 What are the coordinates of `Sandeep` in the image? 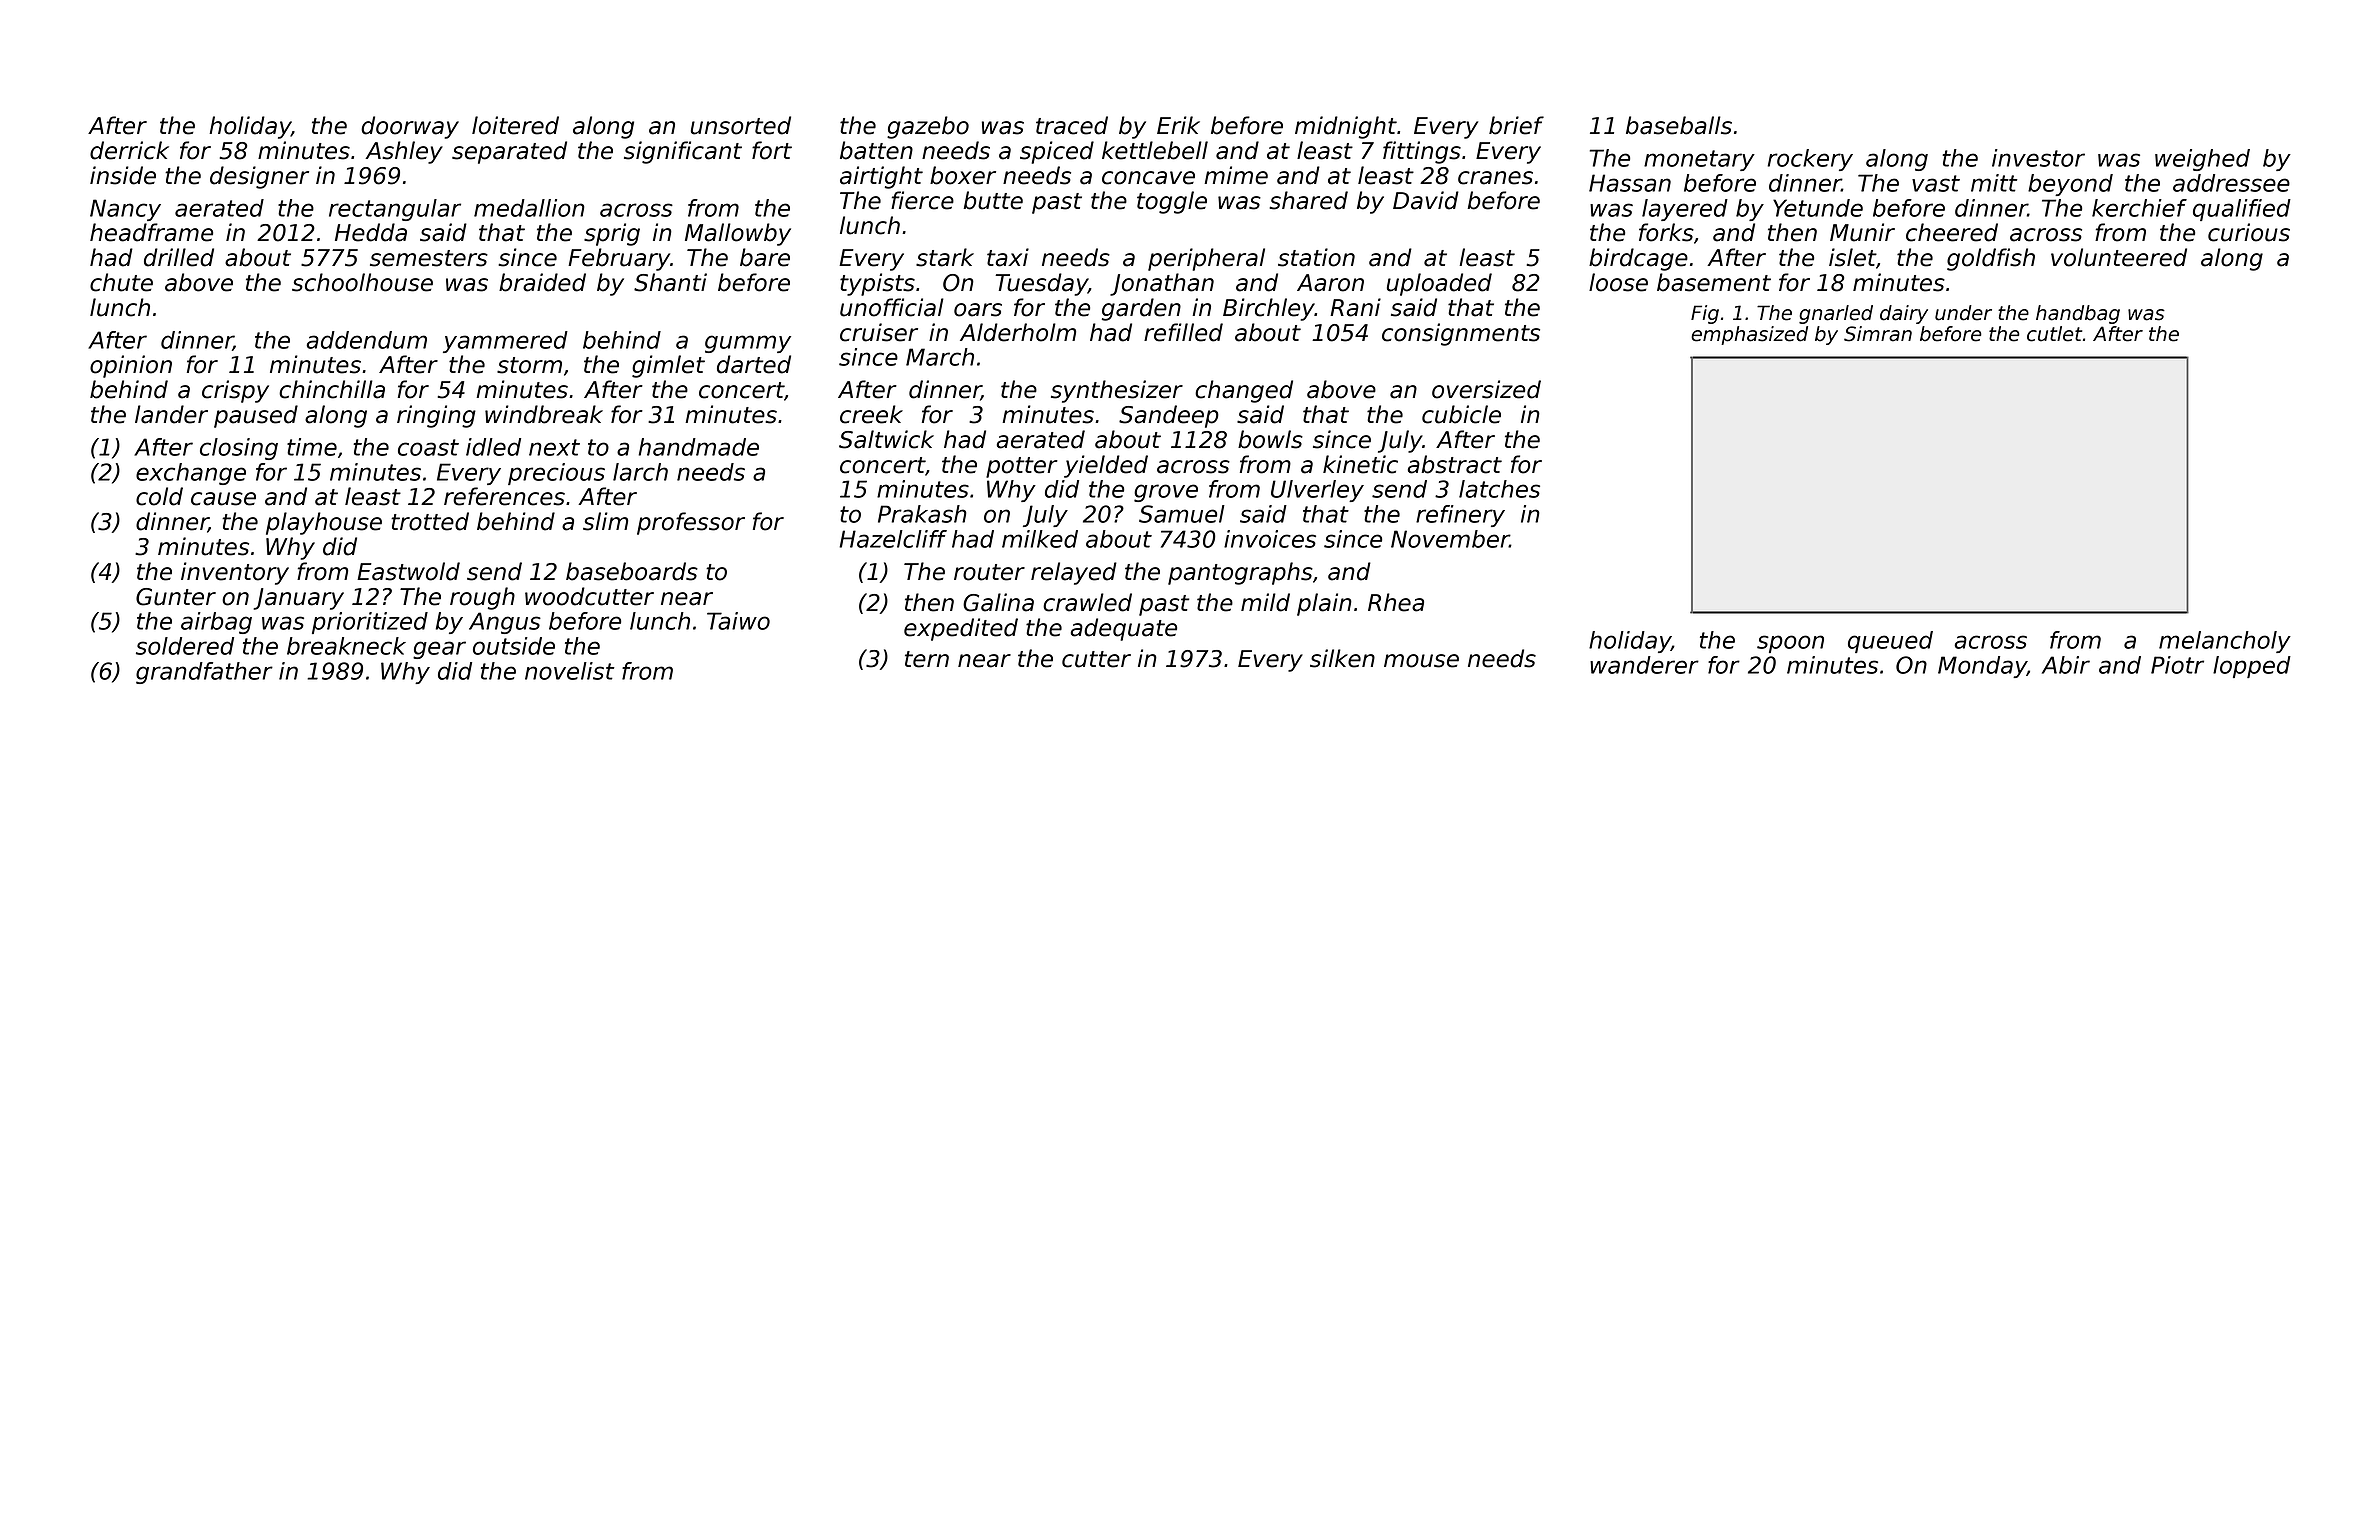 It's located at (1169, 416).
